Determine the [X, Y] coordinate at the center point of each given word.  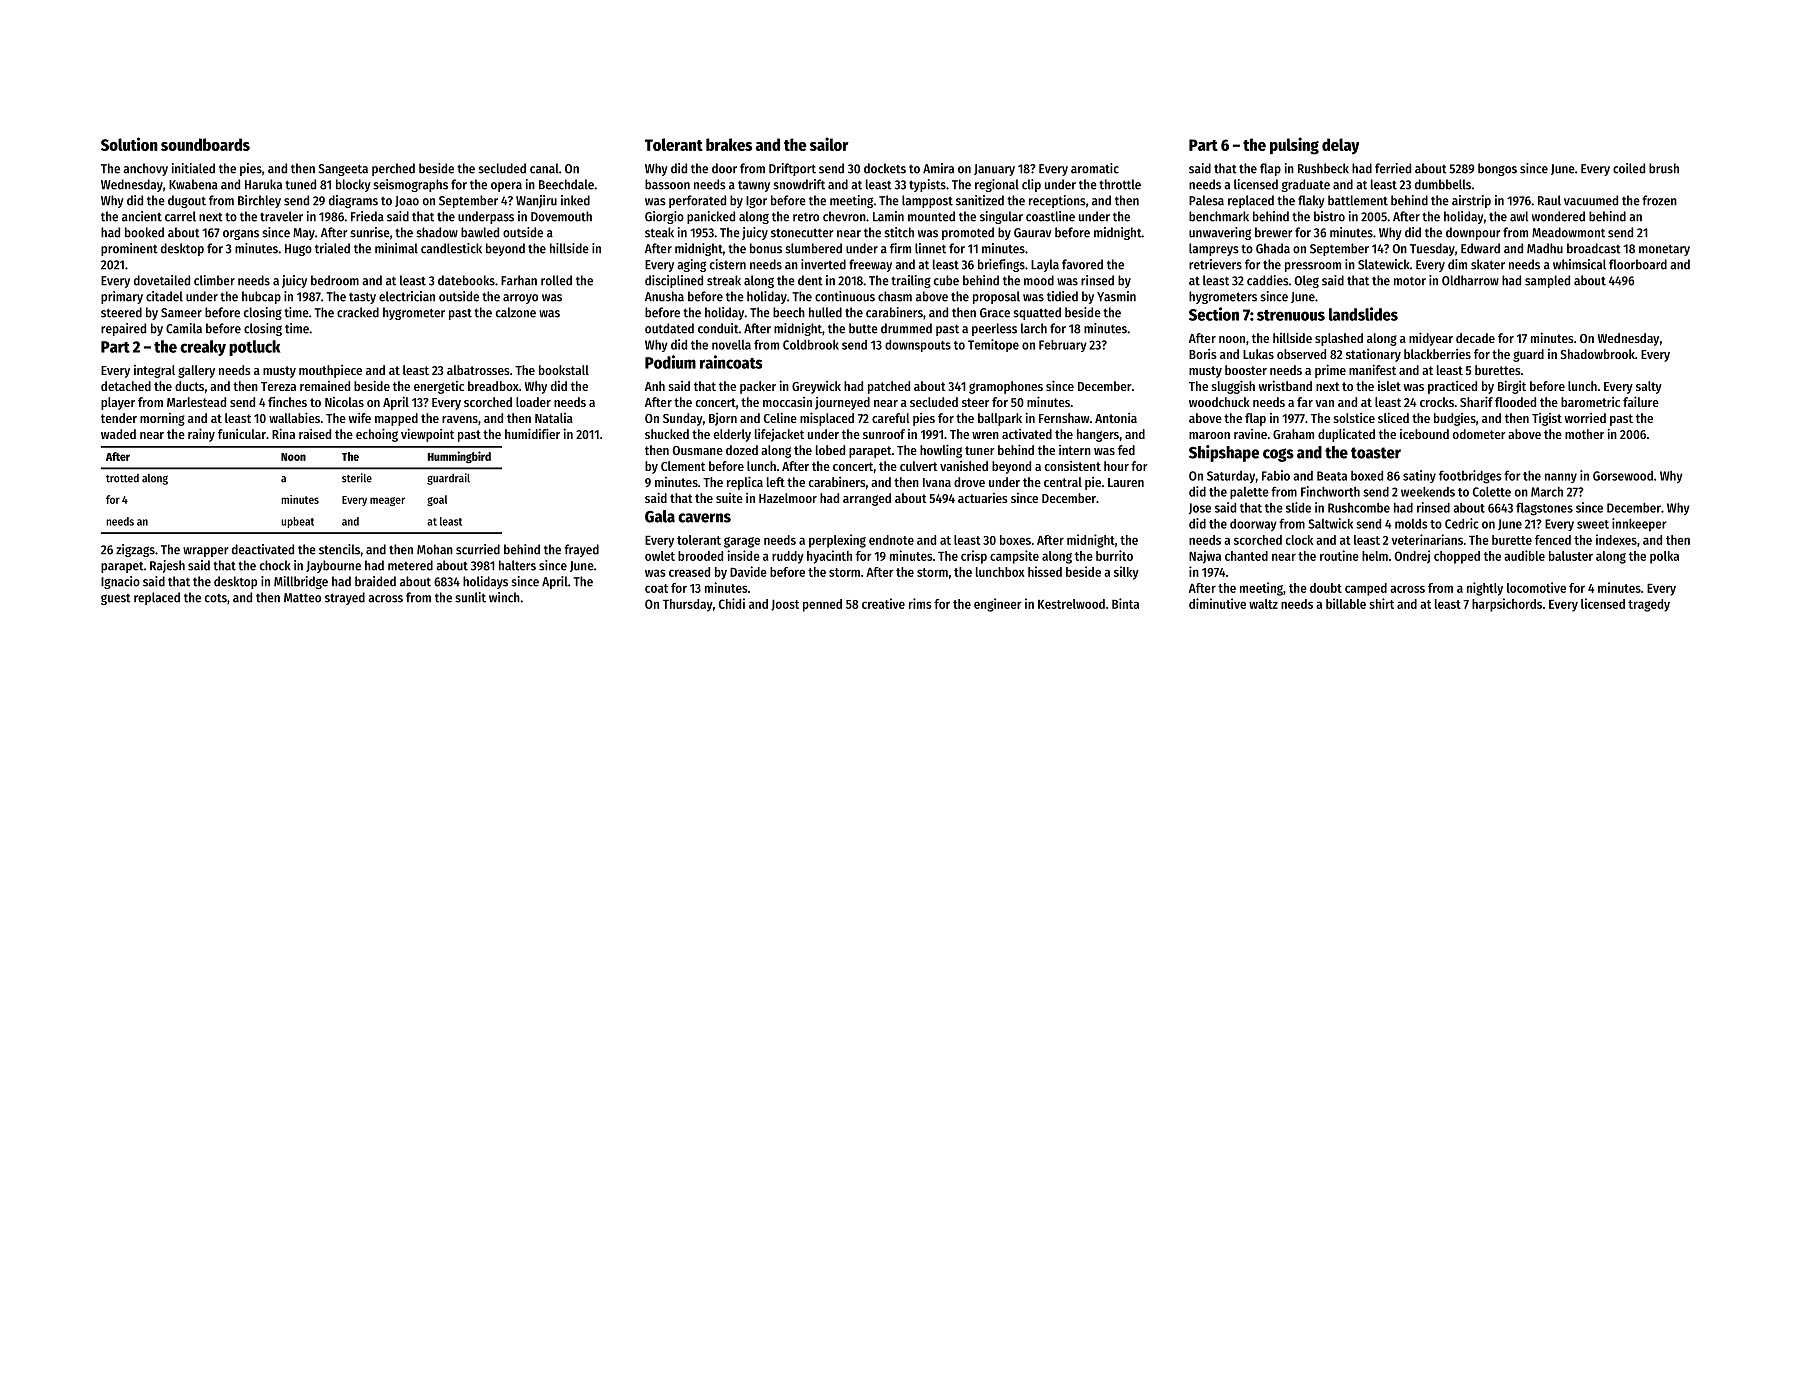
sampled [1547, 281]
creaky [203, 348]
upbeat [297, 522]
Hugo [298, 250]
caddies [1268, 280]
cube [946, 280]
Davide [748, 571]
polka [1664, 557]
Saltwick [1330, 523]
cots [216, 598]
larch [1034, 328]
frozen [1659, 200]
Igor [756, 202]
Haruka [263, 184]
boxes [1015, 540]
